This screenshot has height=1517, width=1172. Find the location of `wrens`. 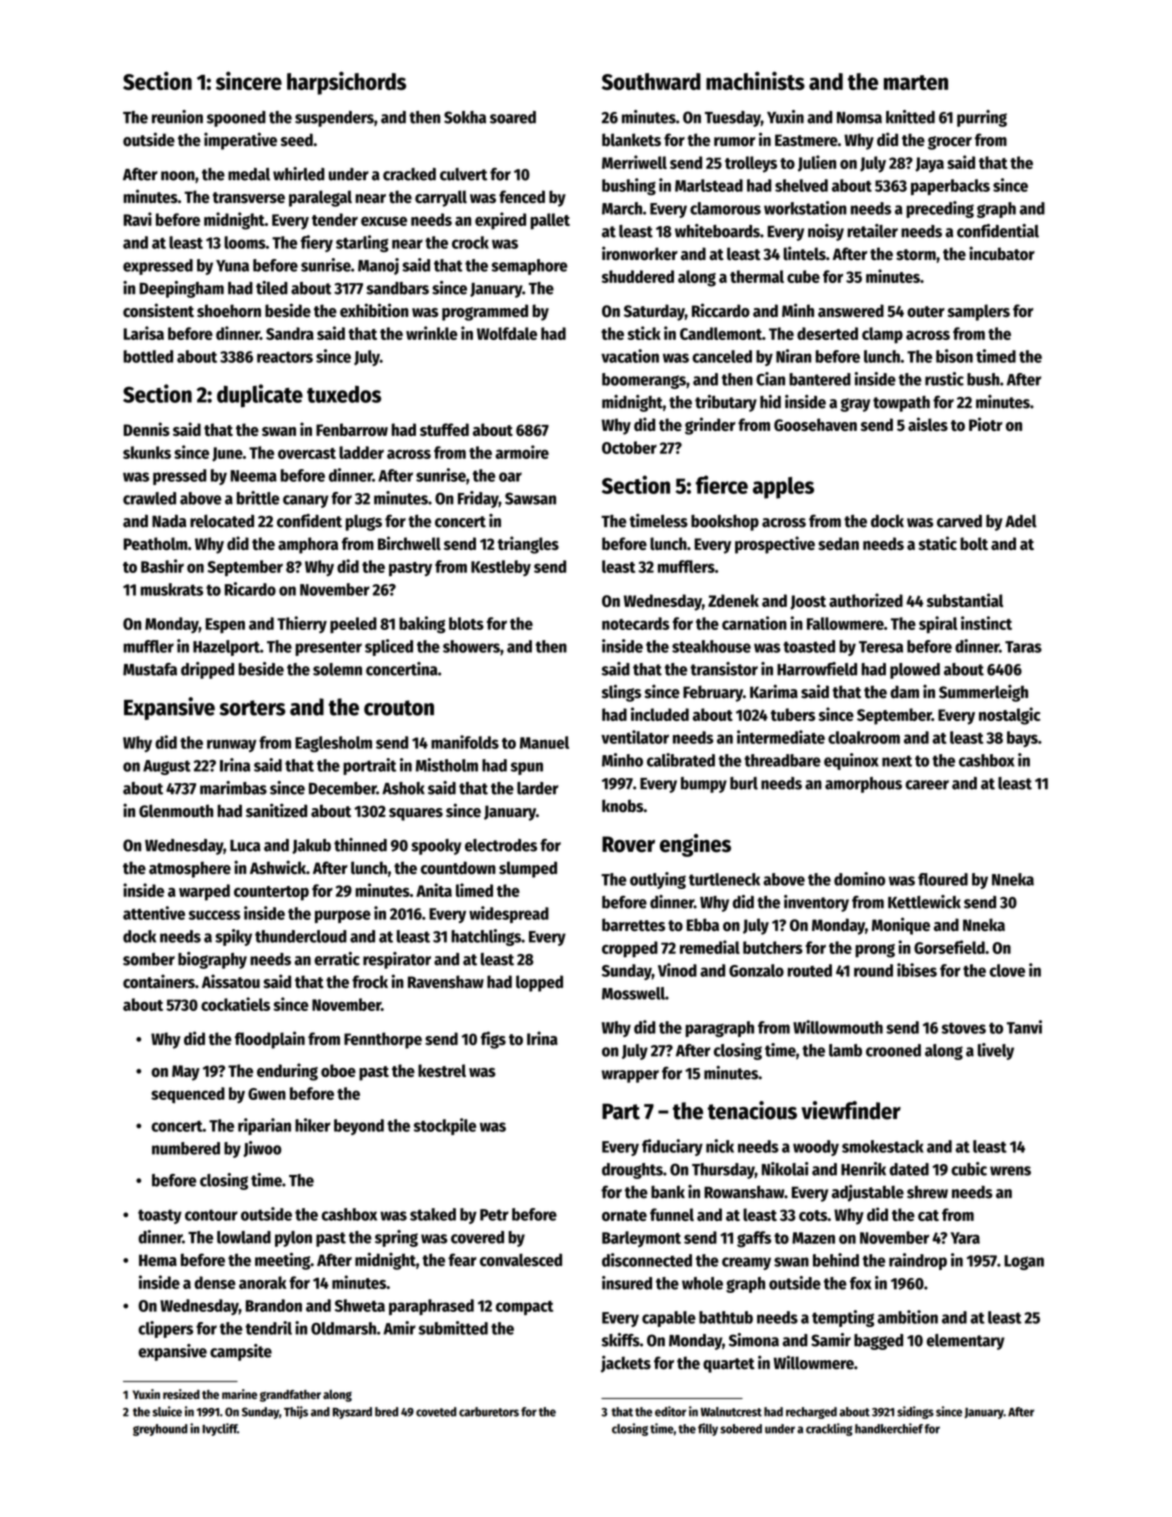

wrens is located at coordinates (1010, 1171).
